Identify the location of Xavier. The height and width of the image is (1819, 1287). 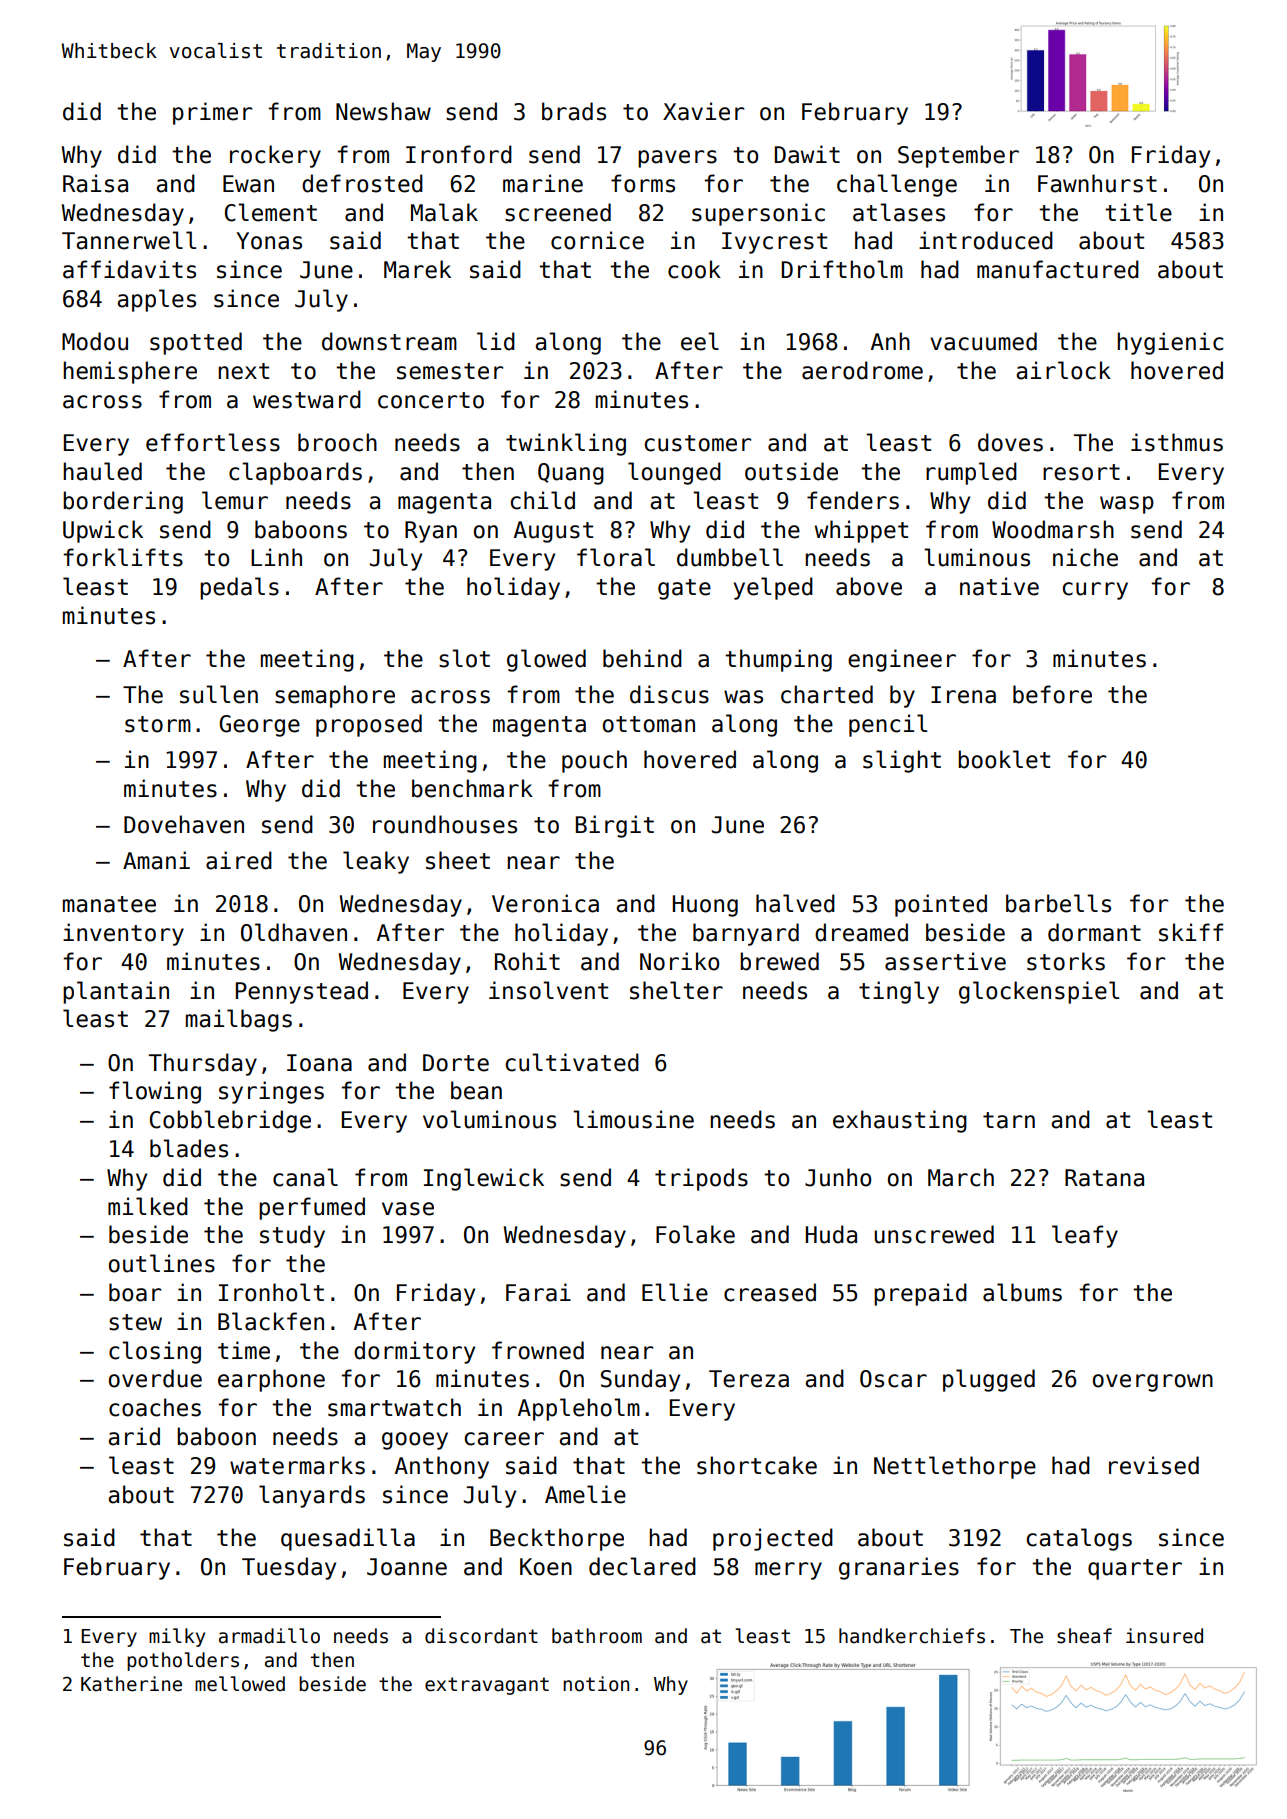
(703, 111).
